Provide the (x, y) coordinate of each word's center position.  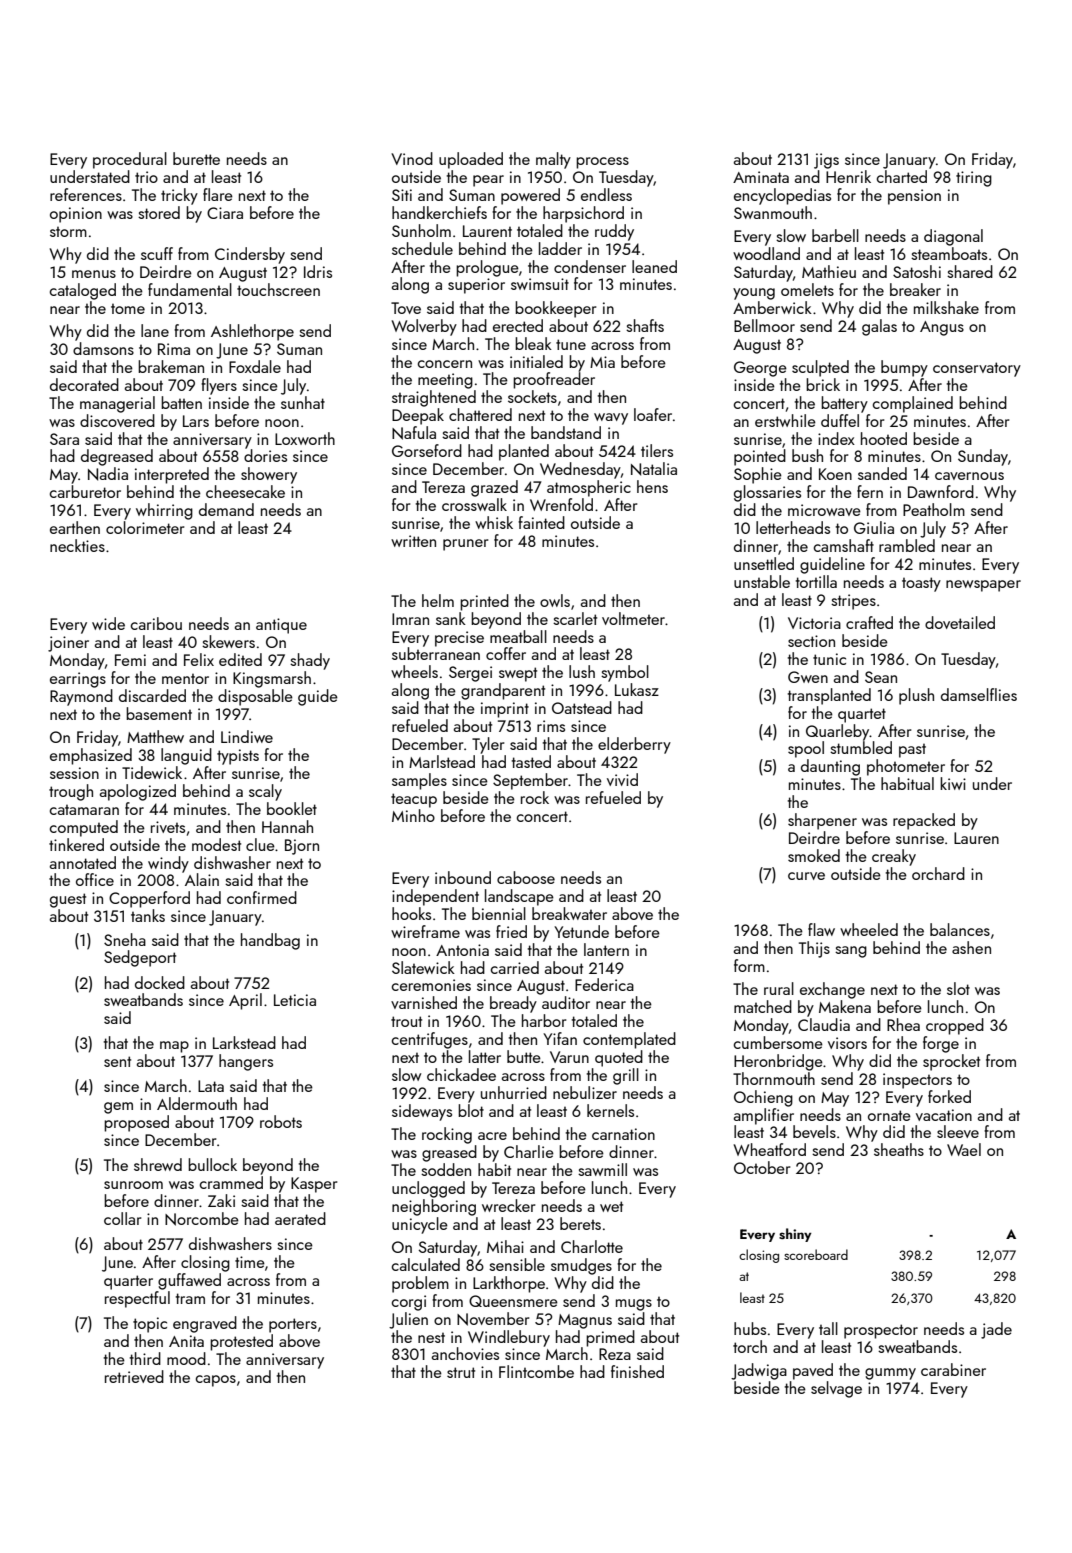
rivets (168, 827)
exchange (832, 990)
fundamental (190, 289)
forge (941, 1044)
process (602, 163)
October (762, 1167)
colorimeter (145, 527)
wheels (414, 671)
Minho (413, 815)
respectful (137, 1299)
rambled (907, 545)
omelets (807, 289)
